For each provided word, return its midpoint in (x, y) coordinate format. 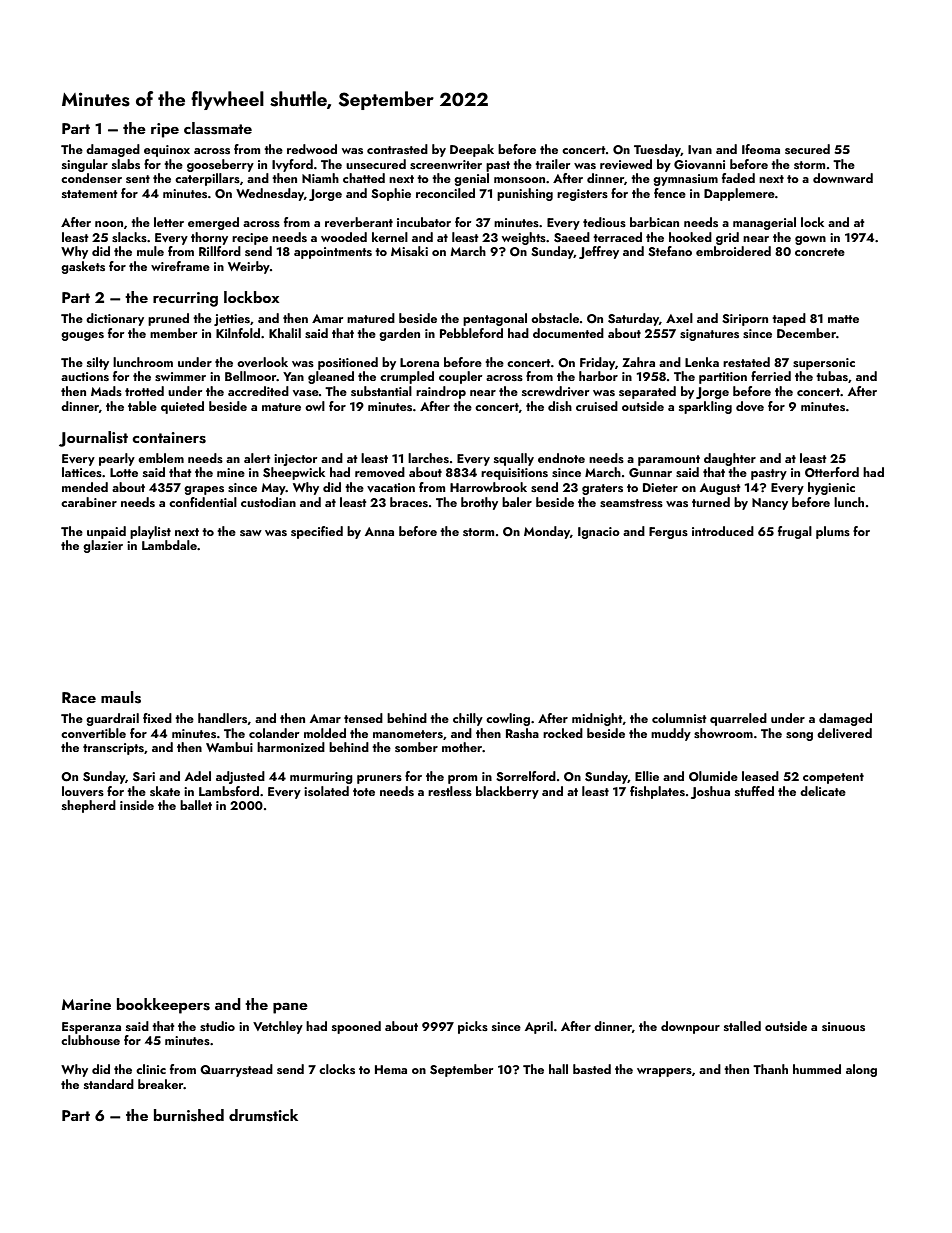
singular (85, 165)
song (799, 736)
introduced (723, 531)
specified (317, 532)
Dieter (660, 487)
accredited (258, 391)
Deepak (472, 150)
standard (109, 1084)
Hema (391, 1069)
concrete (820, 252)
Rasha (522, 733)
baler (517, 502)
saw (251, 533)
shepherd (89, 806)
